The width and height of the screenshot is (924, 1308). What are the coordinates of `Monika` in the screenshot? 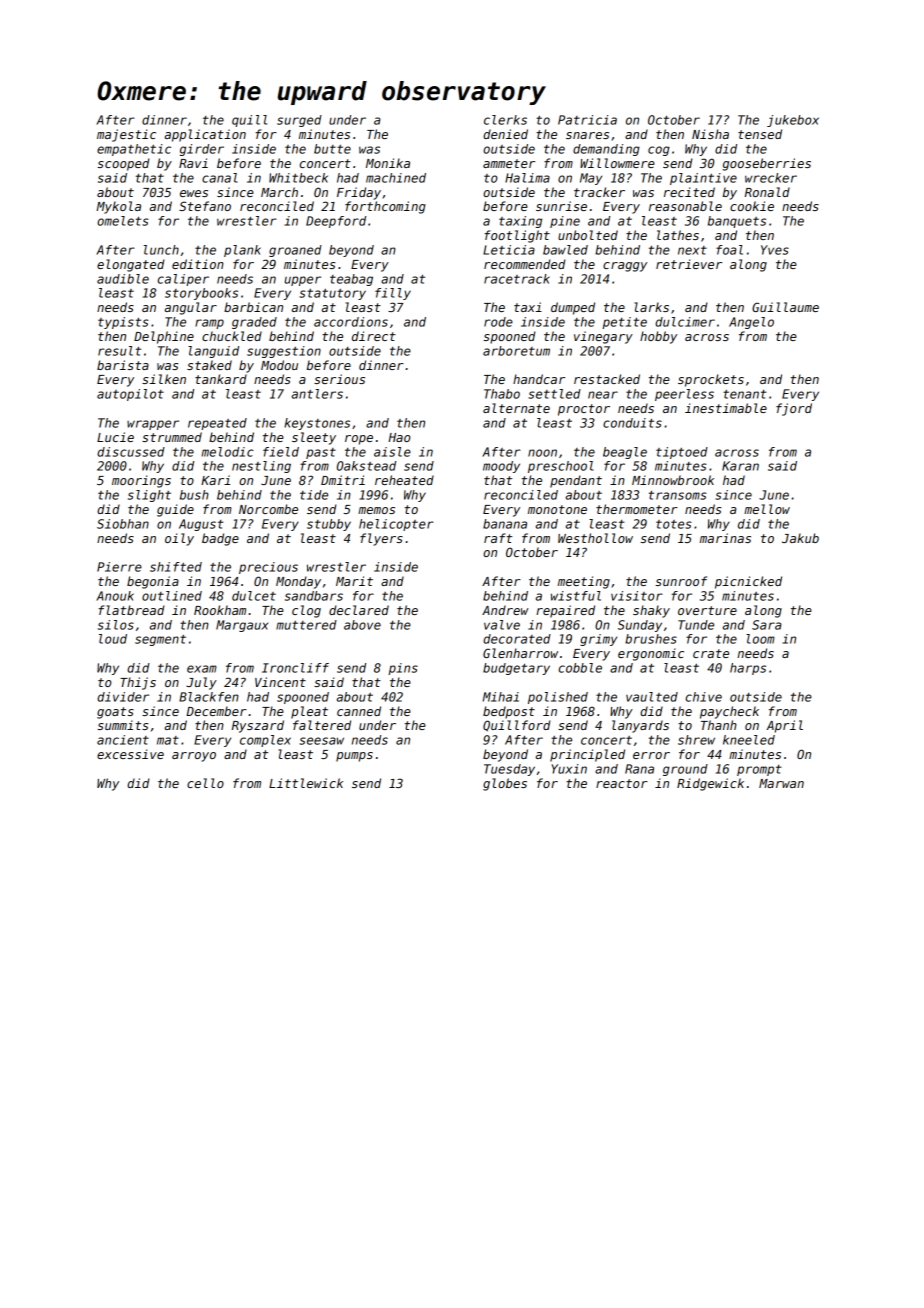 It's located at (388, 163).
